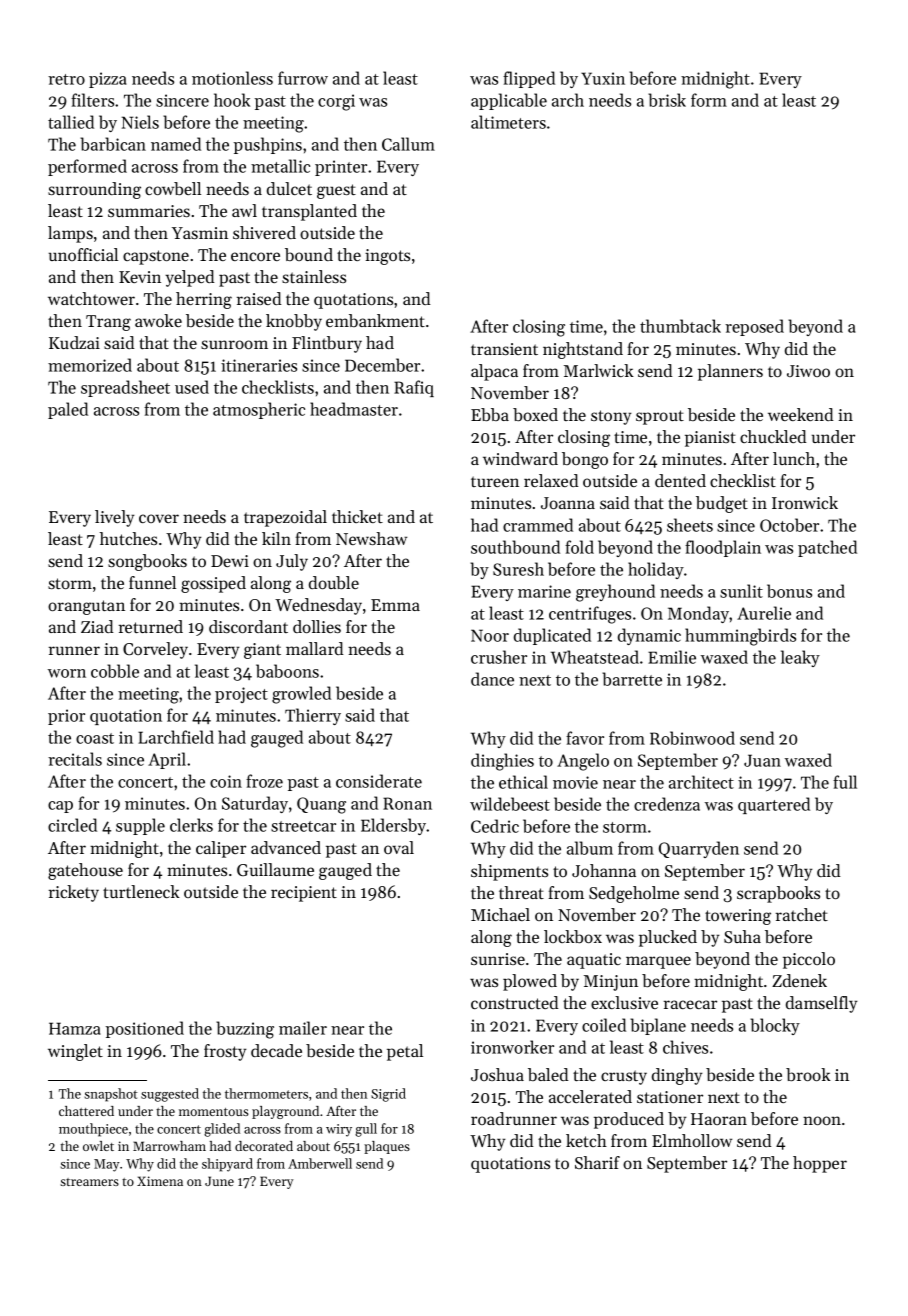  Describe the element at coordinates (802, 914) in the document. I see `ratchet` at that location.
